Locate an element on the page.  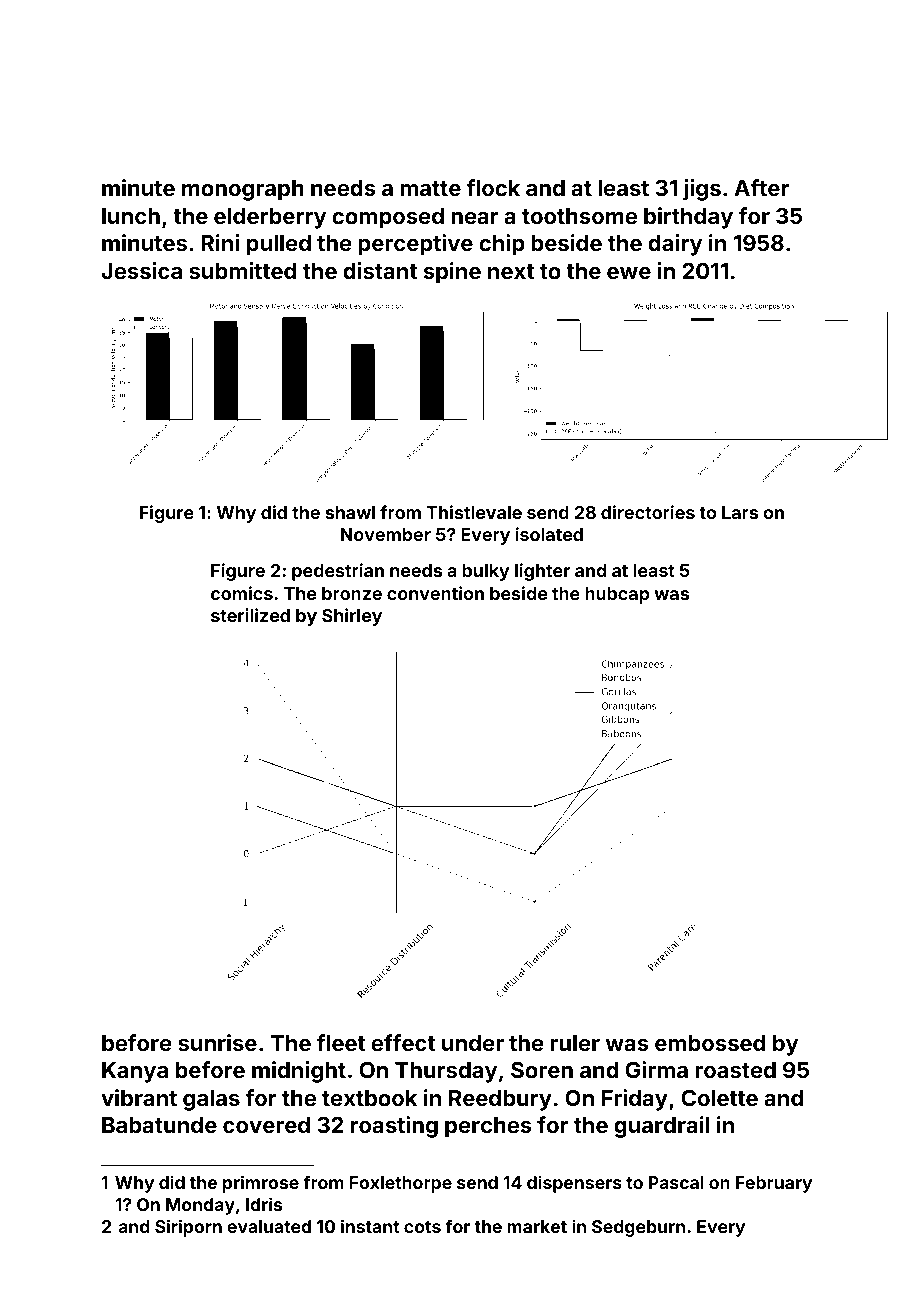
roasted is located at coordinates (735, 1070).
